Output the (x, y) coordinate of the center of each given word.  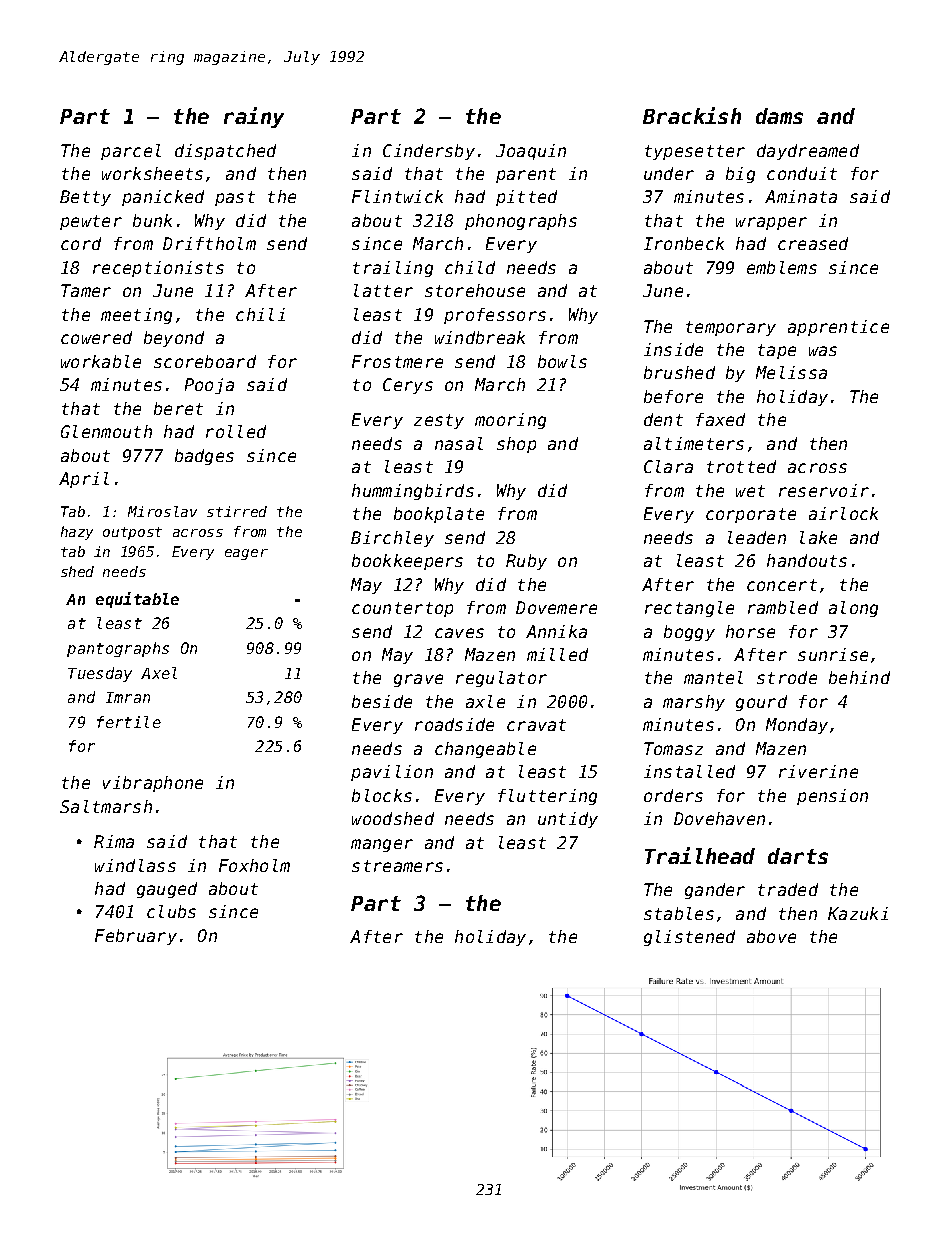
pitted (526, 198)
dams (779, 116)
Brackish (692, 115)
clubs (171, 911)
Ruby (526, 562)
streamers (397, 866)
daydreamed (808, 152)
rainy (254, 117)
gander (715, 891)
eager (246, 554)
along (853, 609)
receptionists (158, 269)
